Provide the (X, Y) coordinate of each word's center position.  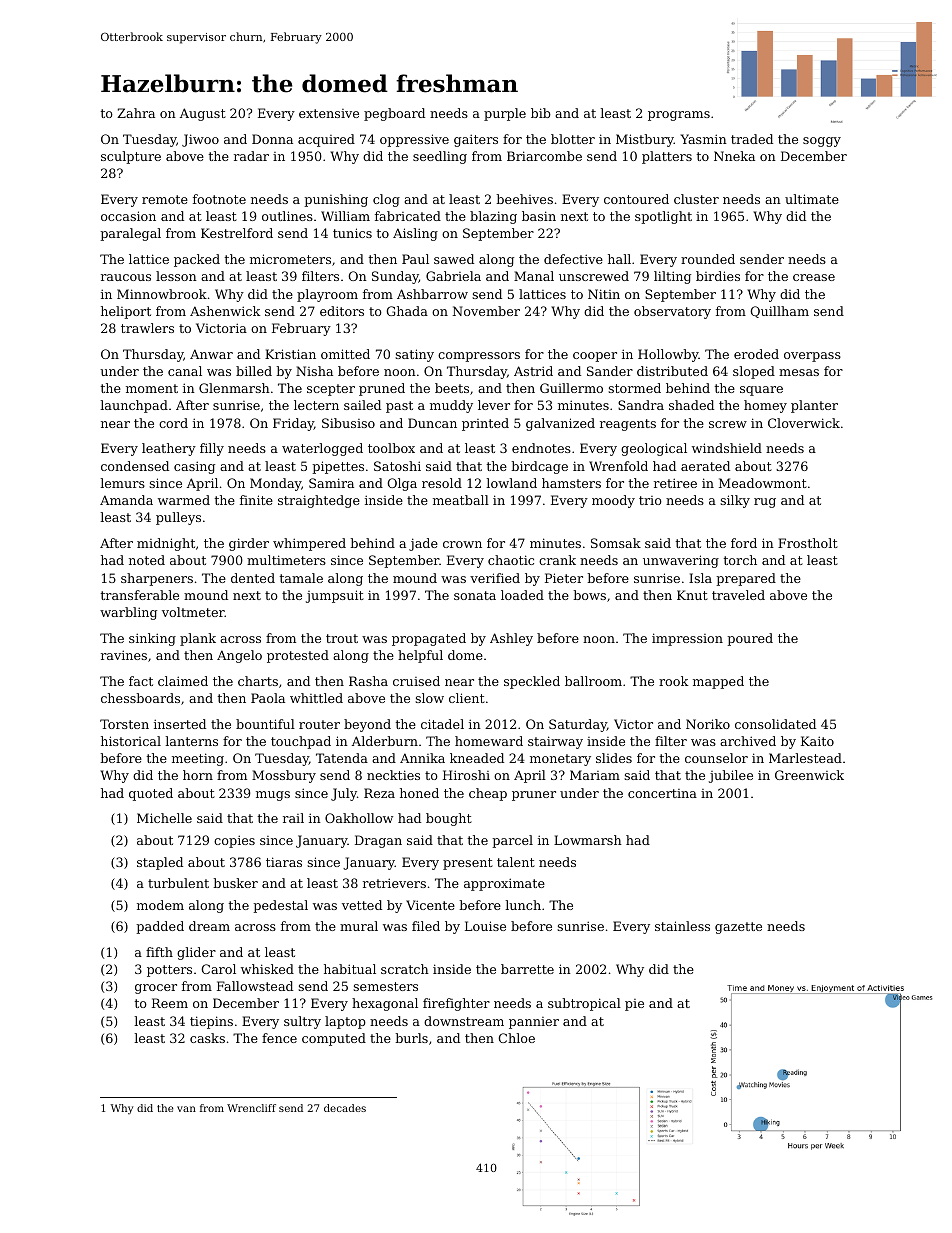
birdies (718, 276)
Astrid (533, 371)
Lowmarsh (588, 840)
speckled (532, 682)
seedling (440, 157)
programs (679, 116)
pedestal (280, 906)
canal (185, 371)
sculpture (131, 157)
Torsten (124, 724)
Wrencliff (251, 1108)
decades (345, 1108)
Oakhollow (359, 818)
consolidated (775, 724)
